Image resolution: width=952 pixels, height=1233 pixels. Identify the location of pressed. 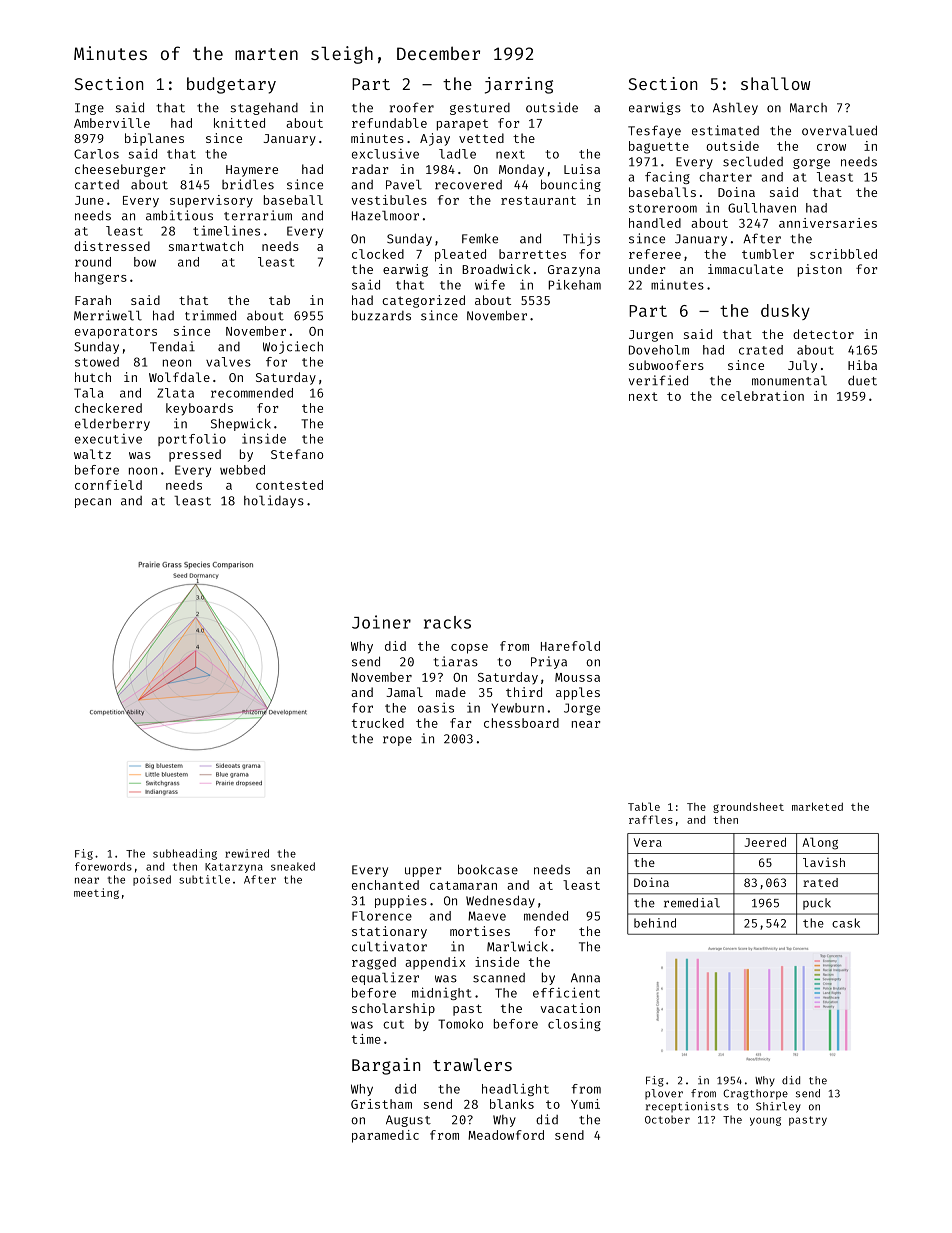
(195, 455).
